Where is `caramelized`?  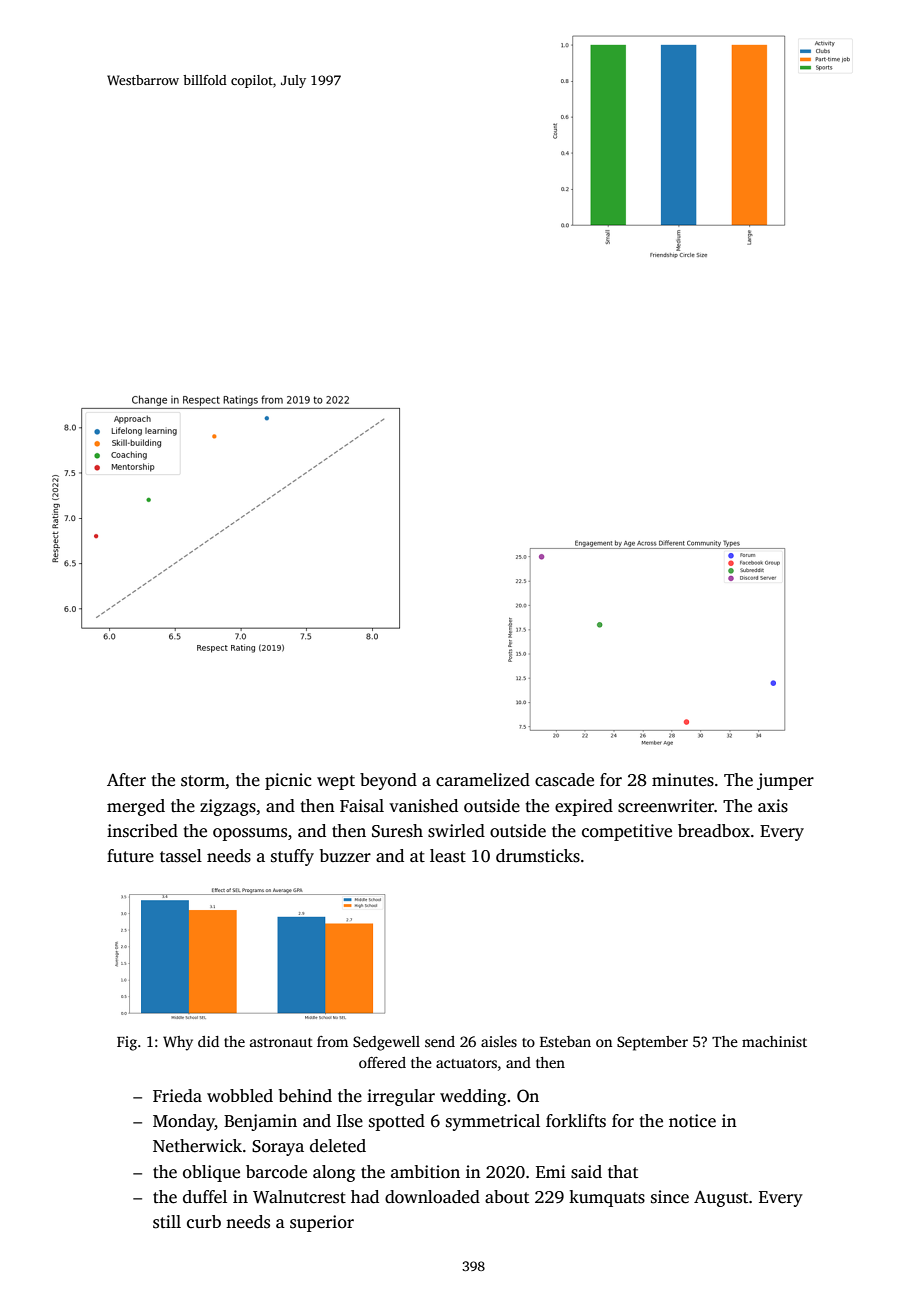
caramelized is located at coordinates (483, 780).
